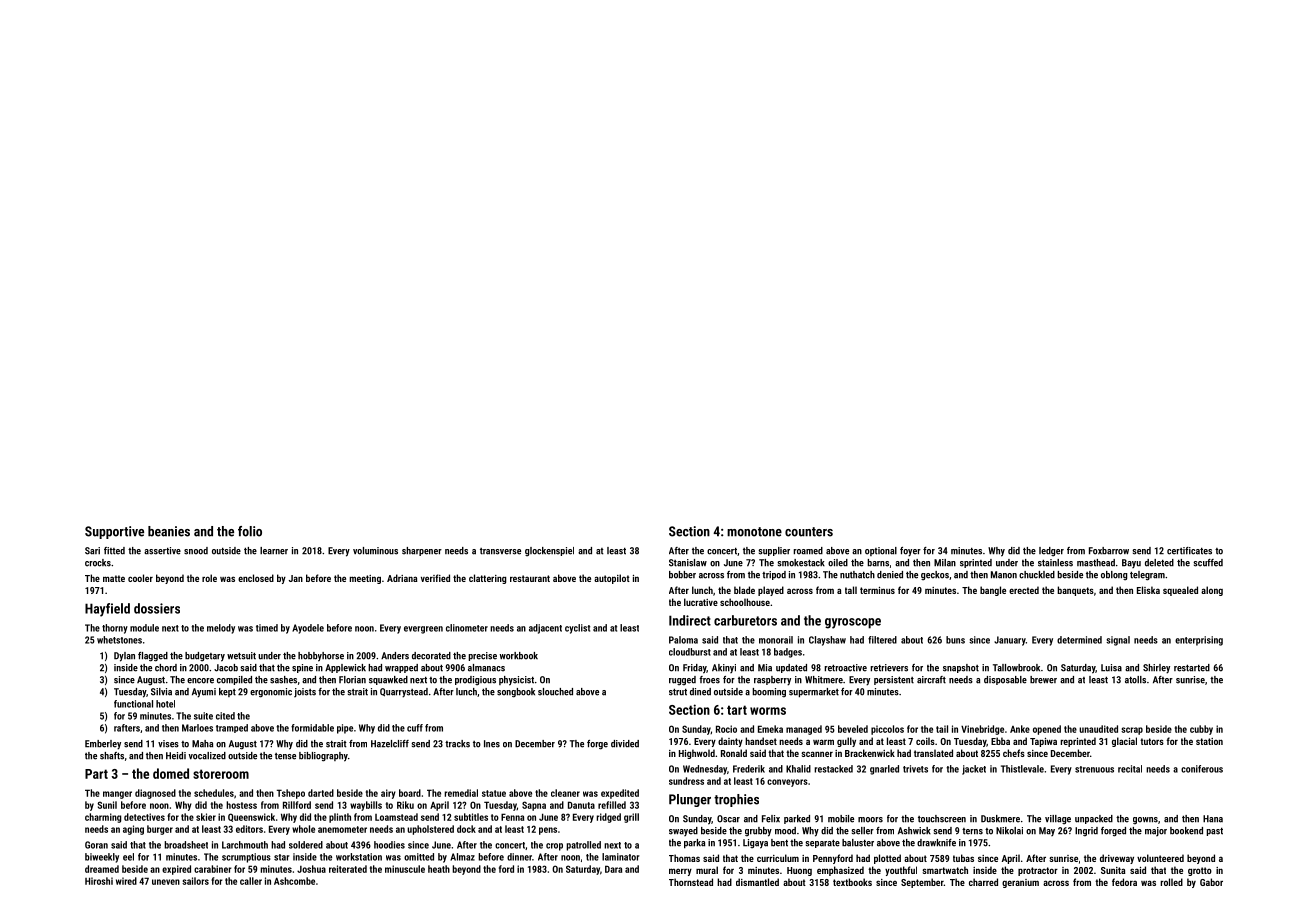 The width and height of the page is (1308, 924). What do you see at coordinates (128, 857) in the page?
I see `eel` at bounding box center [128, 857].
